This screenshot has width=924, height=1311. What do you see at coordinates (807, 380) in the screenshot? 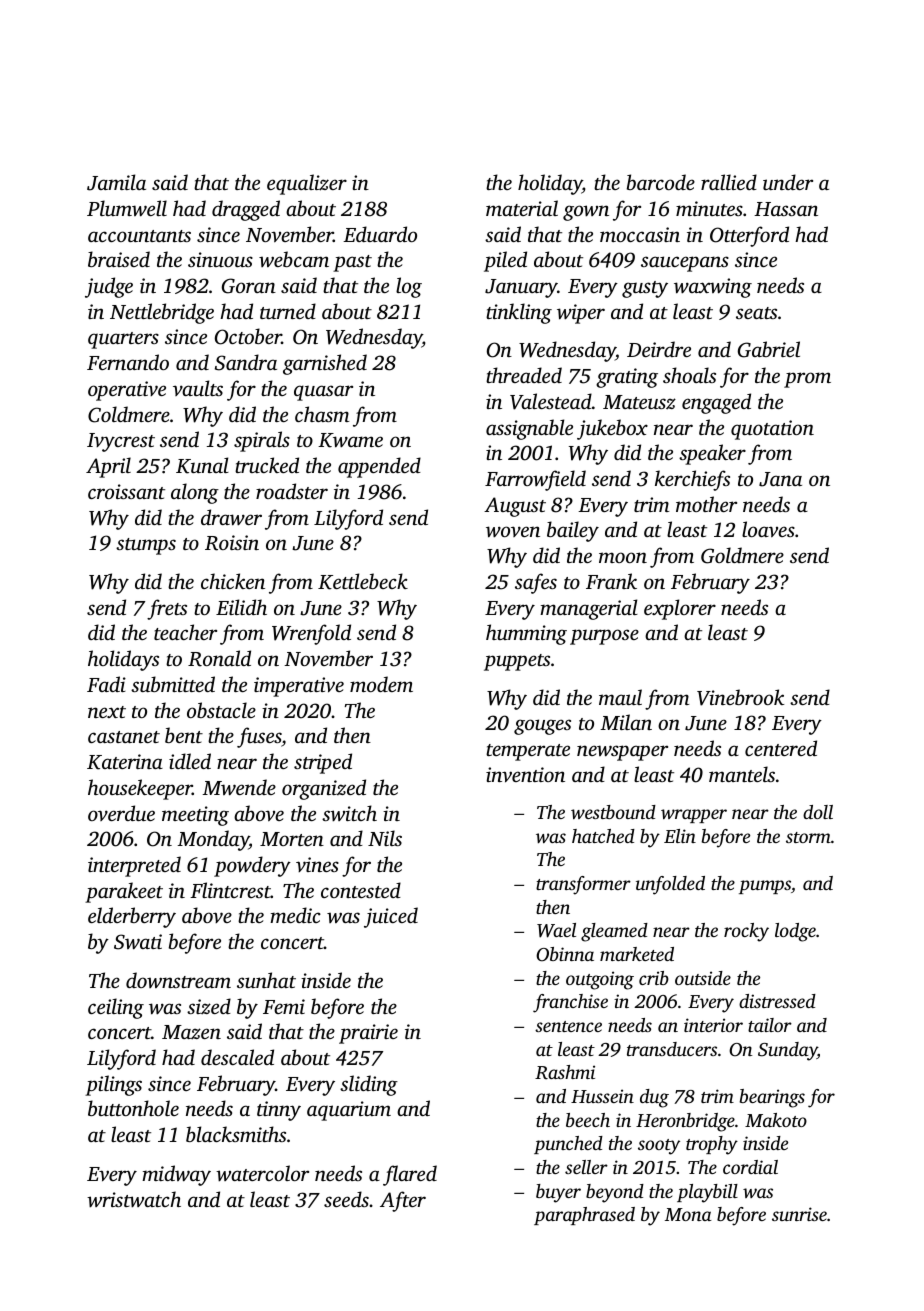
I see `prom` at bounding box center [807, 380].
